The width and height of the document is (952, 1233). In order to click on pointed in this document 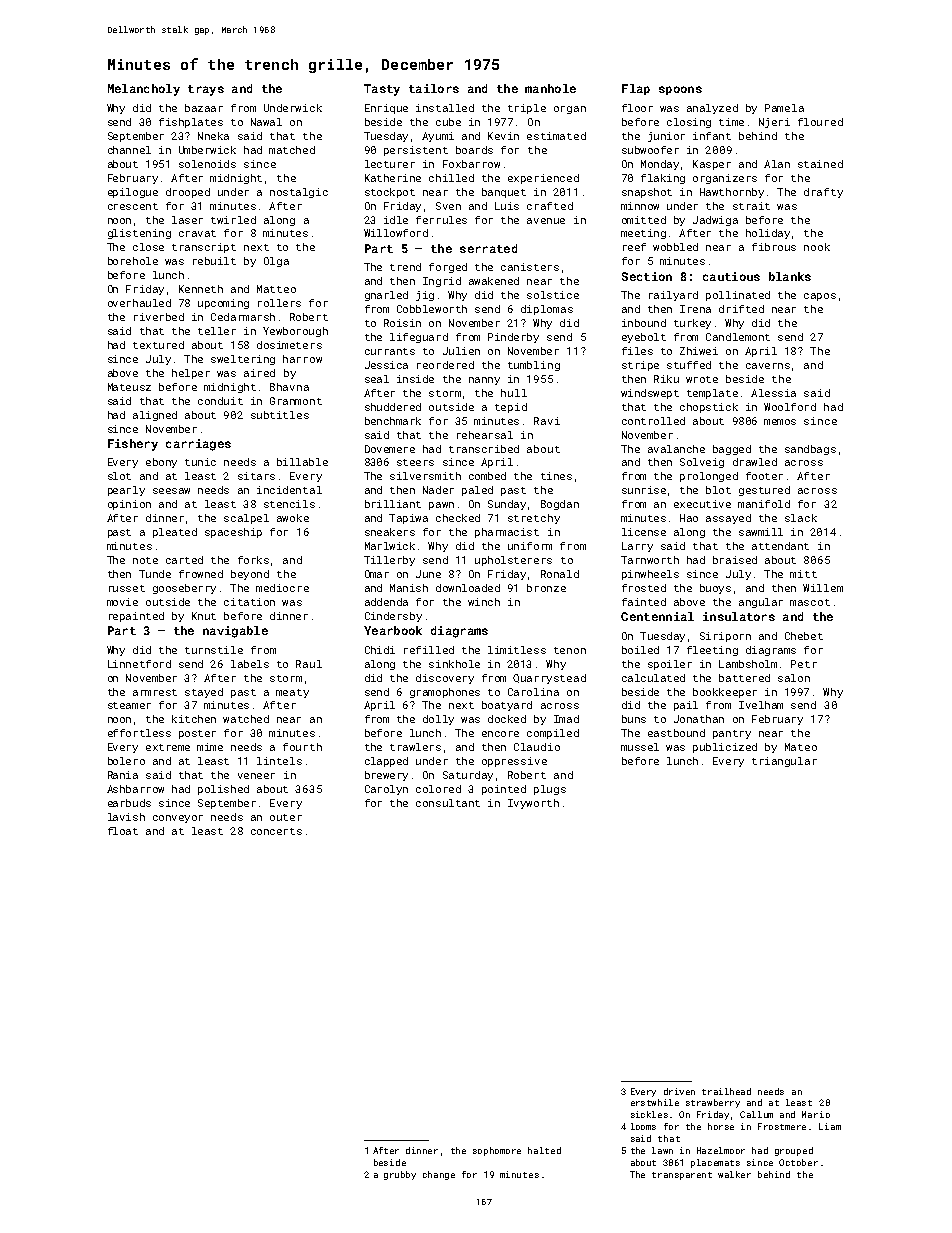, I will do `click(504, 790)`.
